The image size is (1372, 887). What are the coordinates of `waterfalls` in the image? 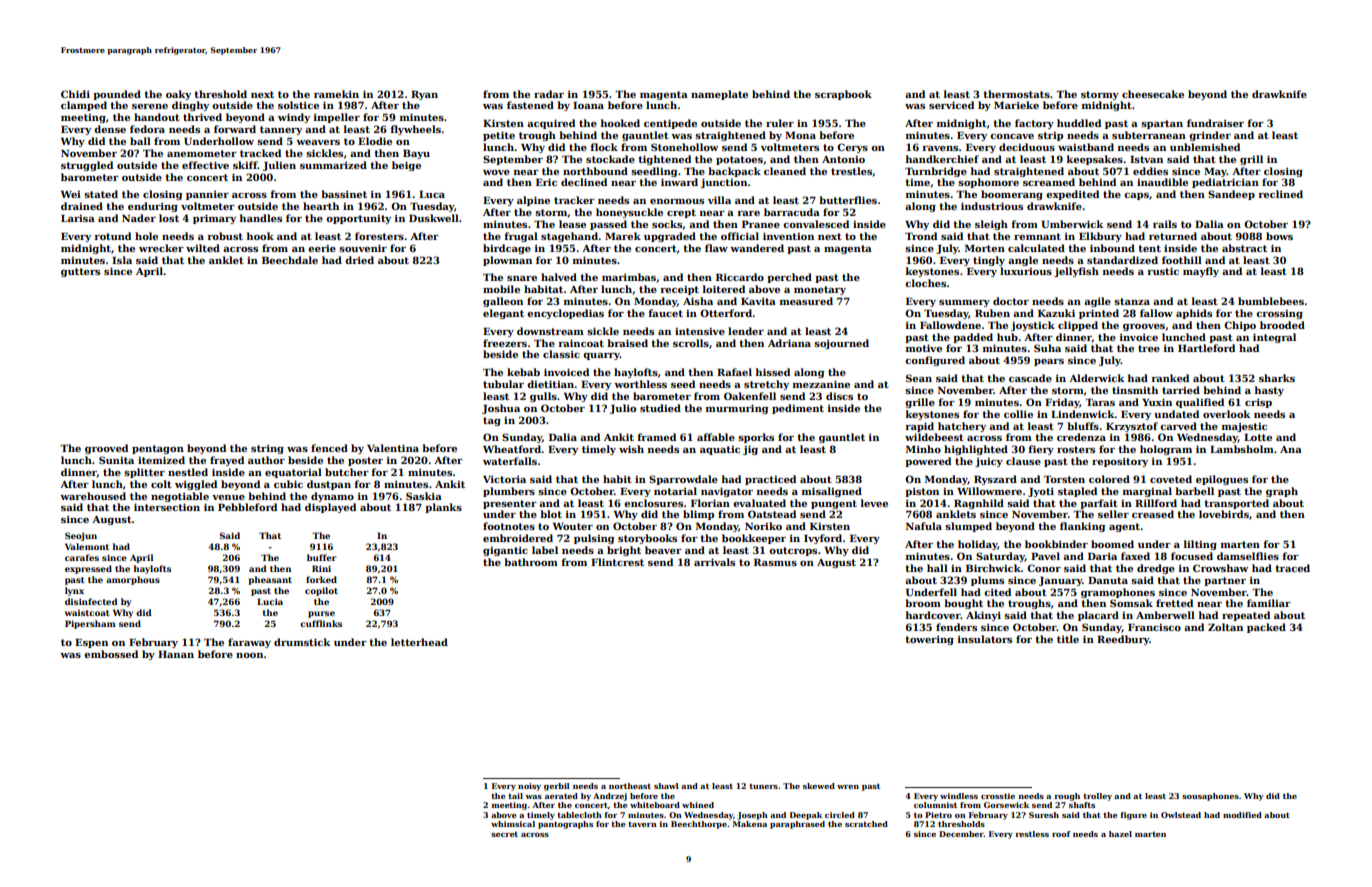 It's located at (510, 461).
